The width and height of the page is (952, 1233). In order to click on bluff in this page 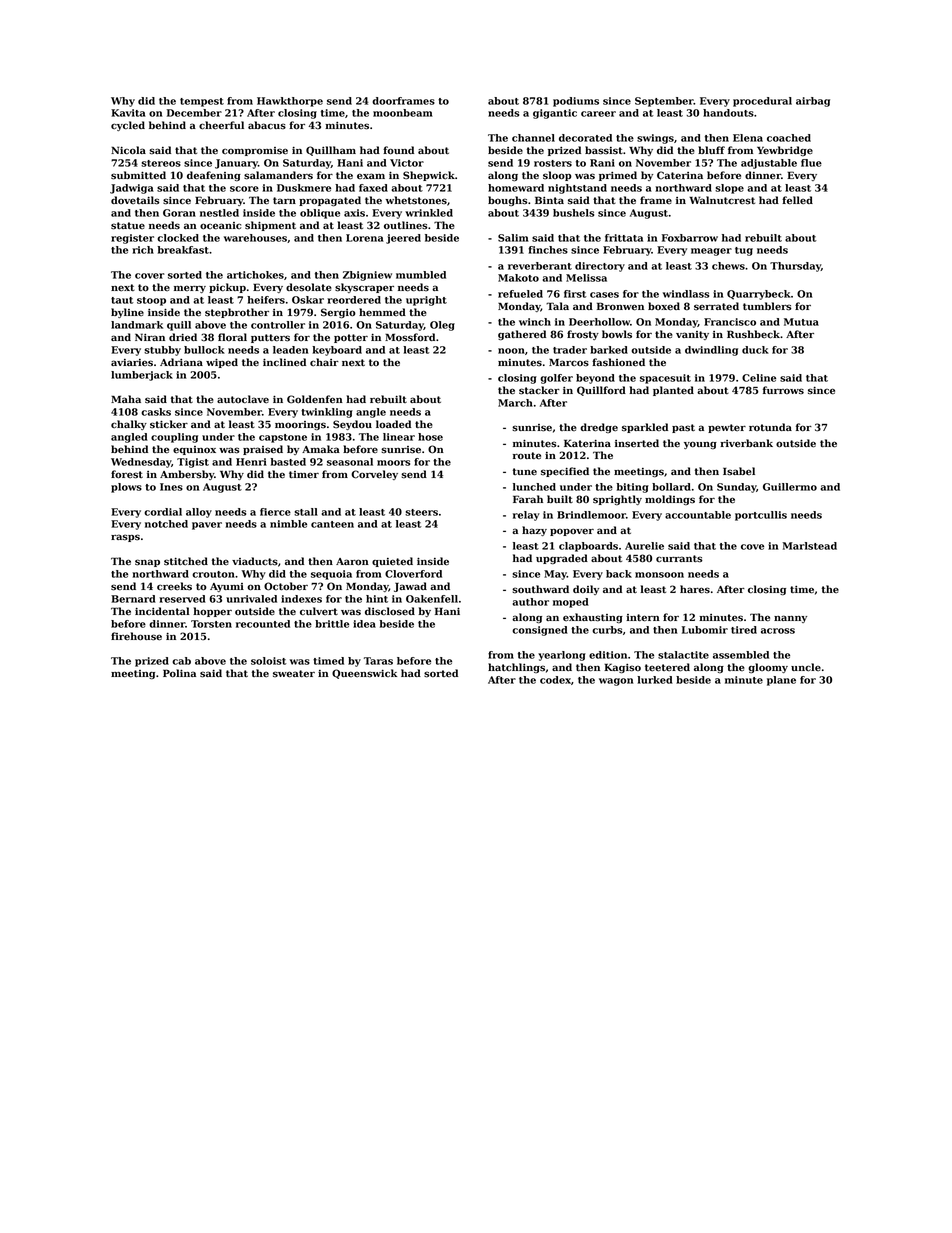, I will do `click(711, 150)`.
